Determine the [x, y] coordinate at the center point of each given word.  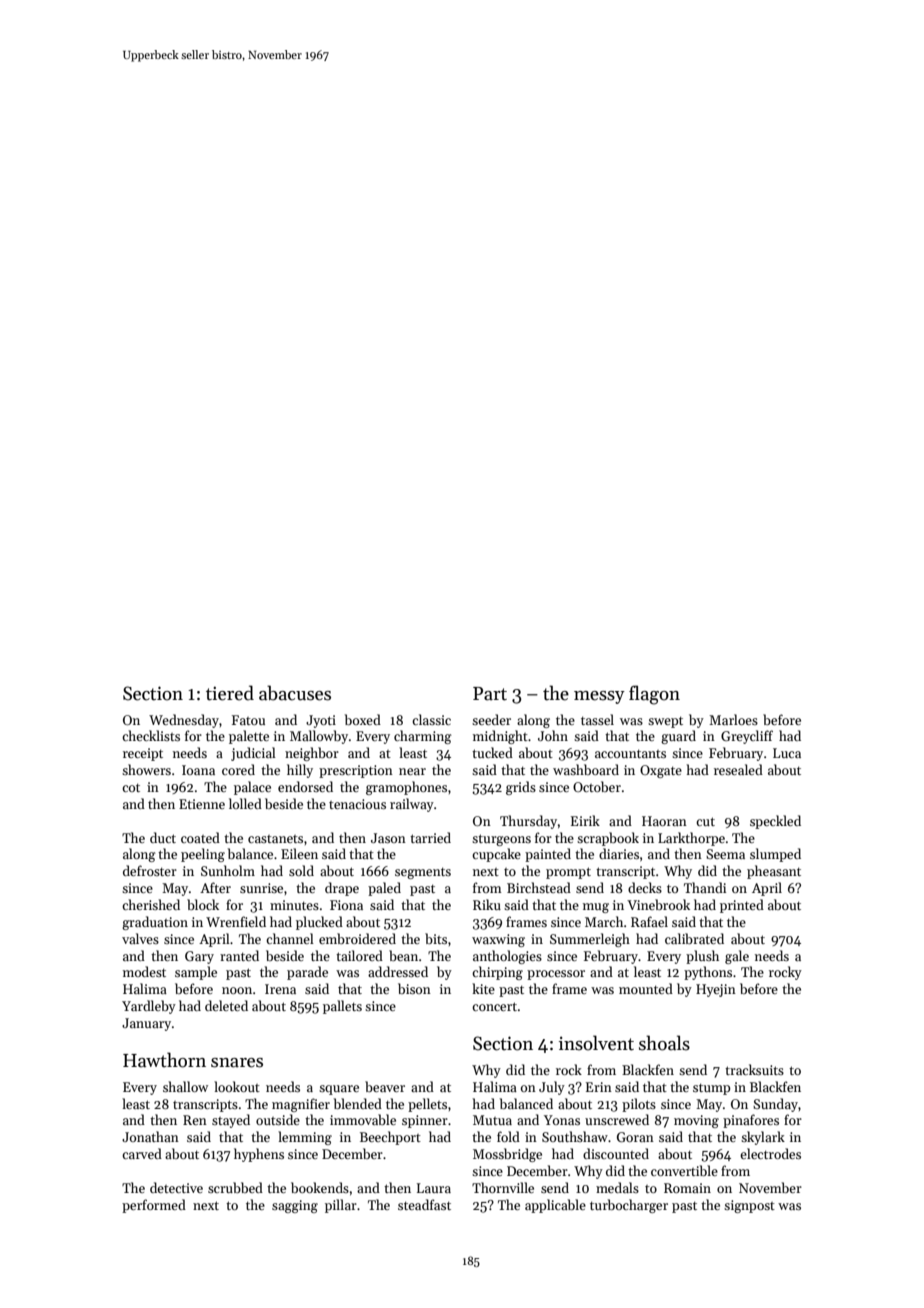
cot [131, 787]
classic [431, 719]
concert [494, 1006]
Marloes [733, 719]
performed [154, 1206]
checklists [151, 735]
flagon [654, 695]
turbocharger [629, 1206]
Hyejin [716, 990]
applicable [555, 1206]
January [146, 1024]
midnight [500, 737]
